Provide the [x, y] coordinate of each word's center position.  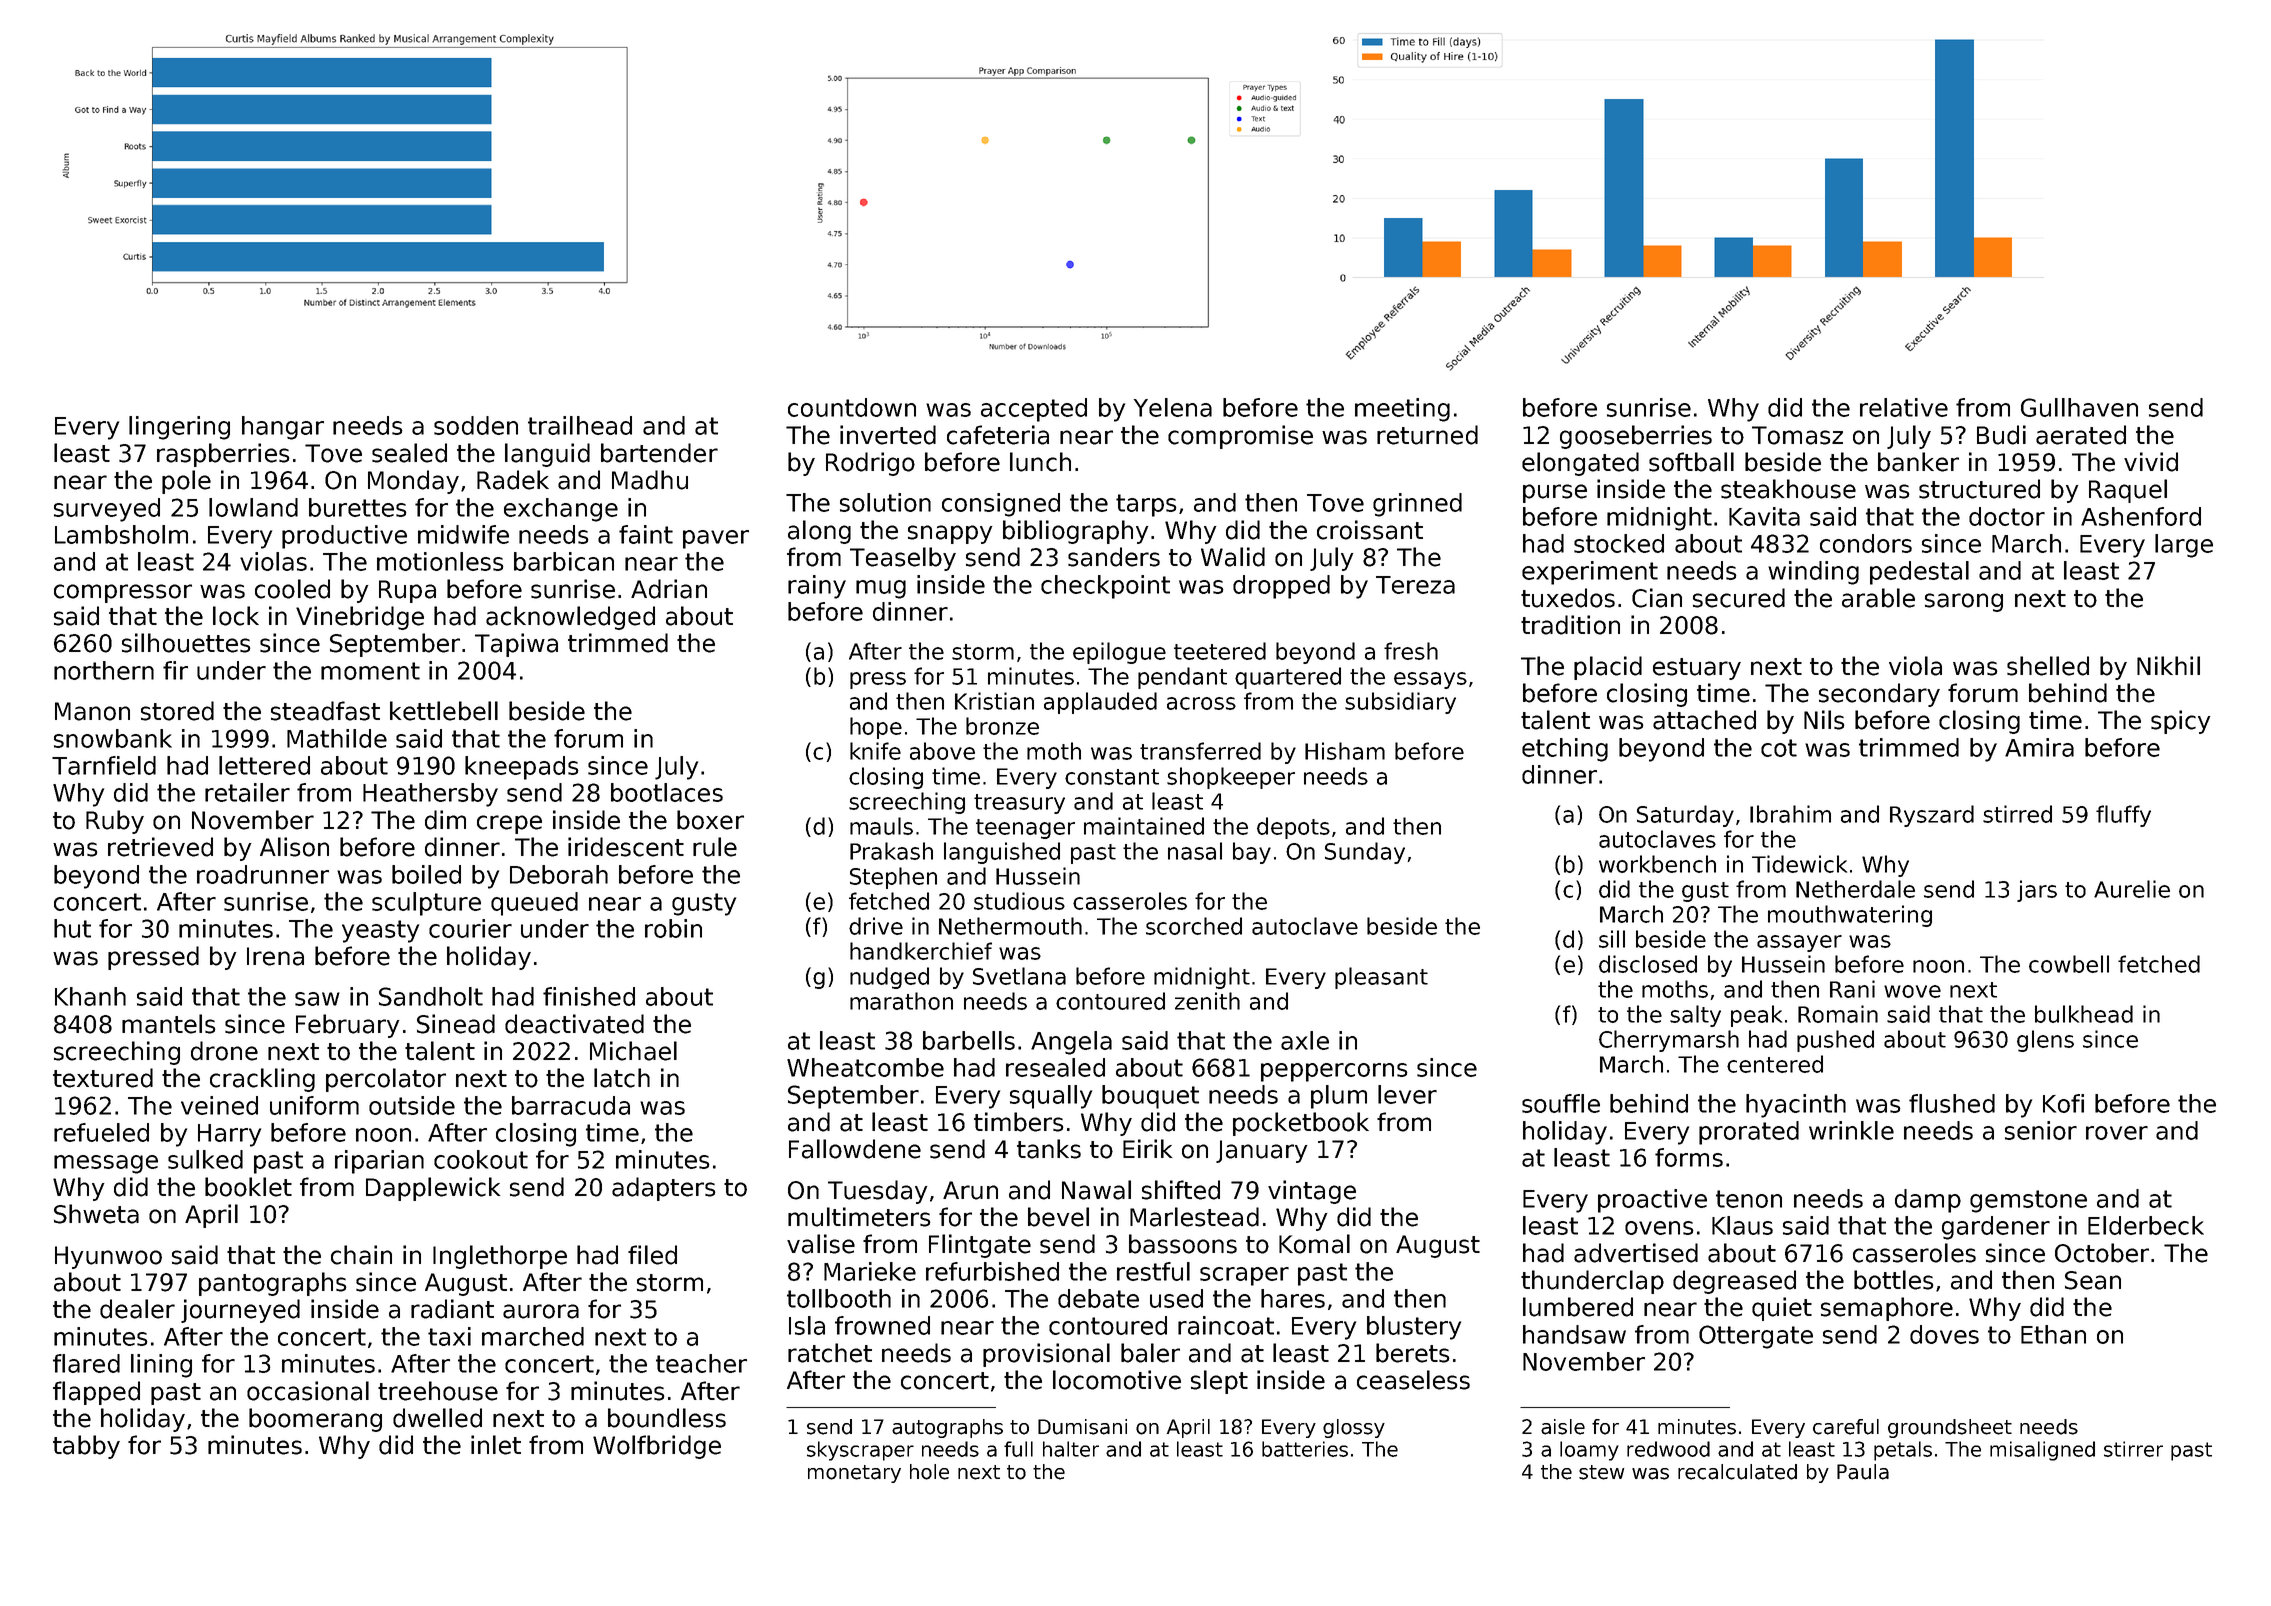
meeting [1402, 410]
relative [1904, 407]
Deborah [559, 874]
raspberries [223, 455]
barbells [969, 1040]
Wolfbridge [657, 1447]
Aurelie [2132, 889]
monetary [854, 1474]
